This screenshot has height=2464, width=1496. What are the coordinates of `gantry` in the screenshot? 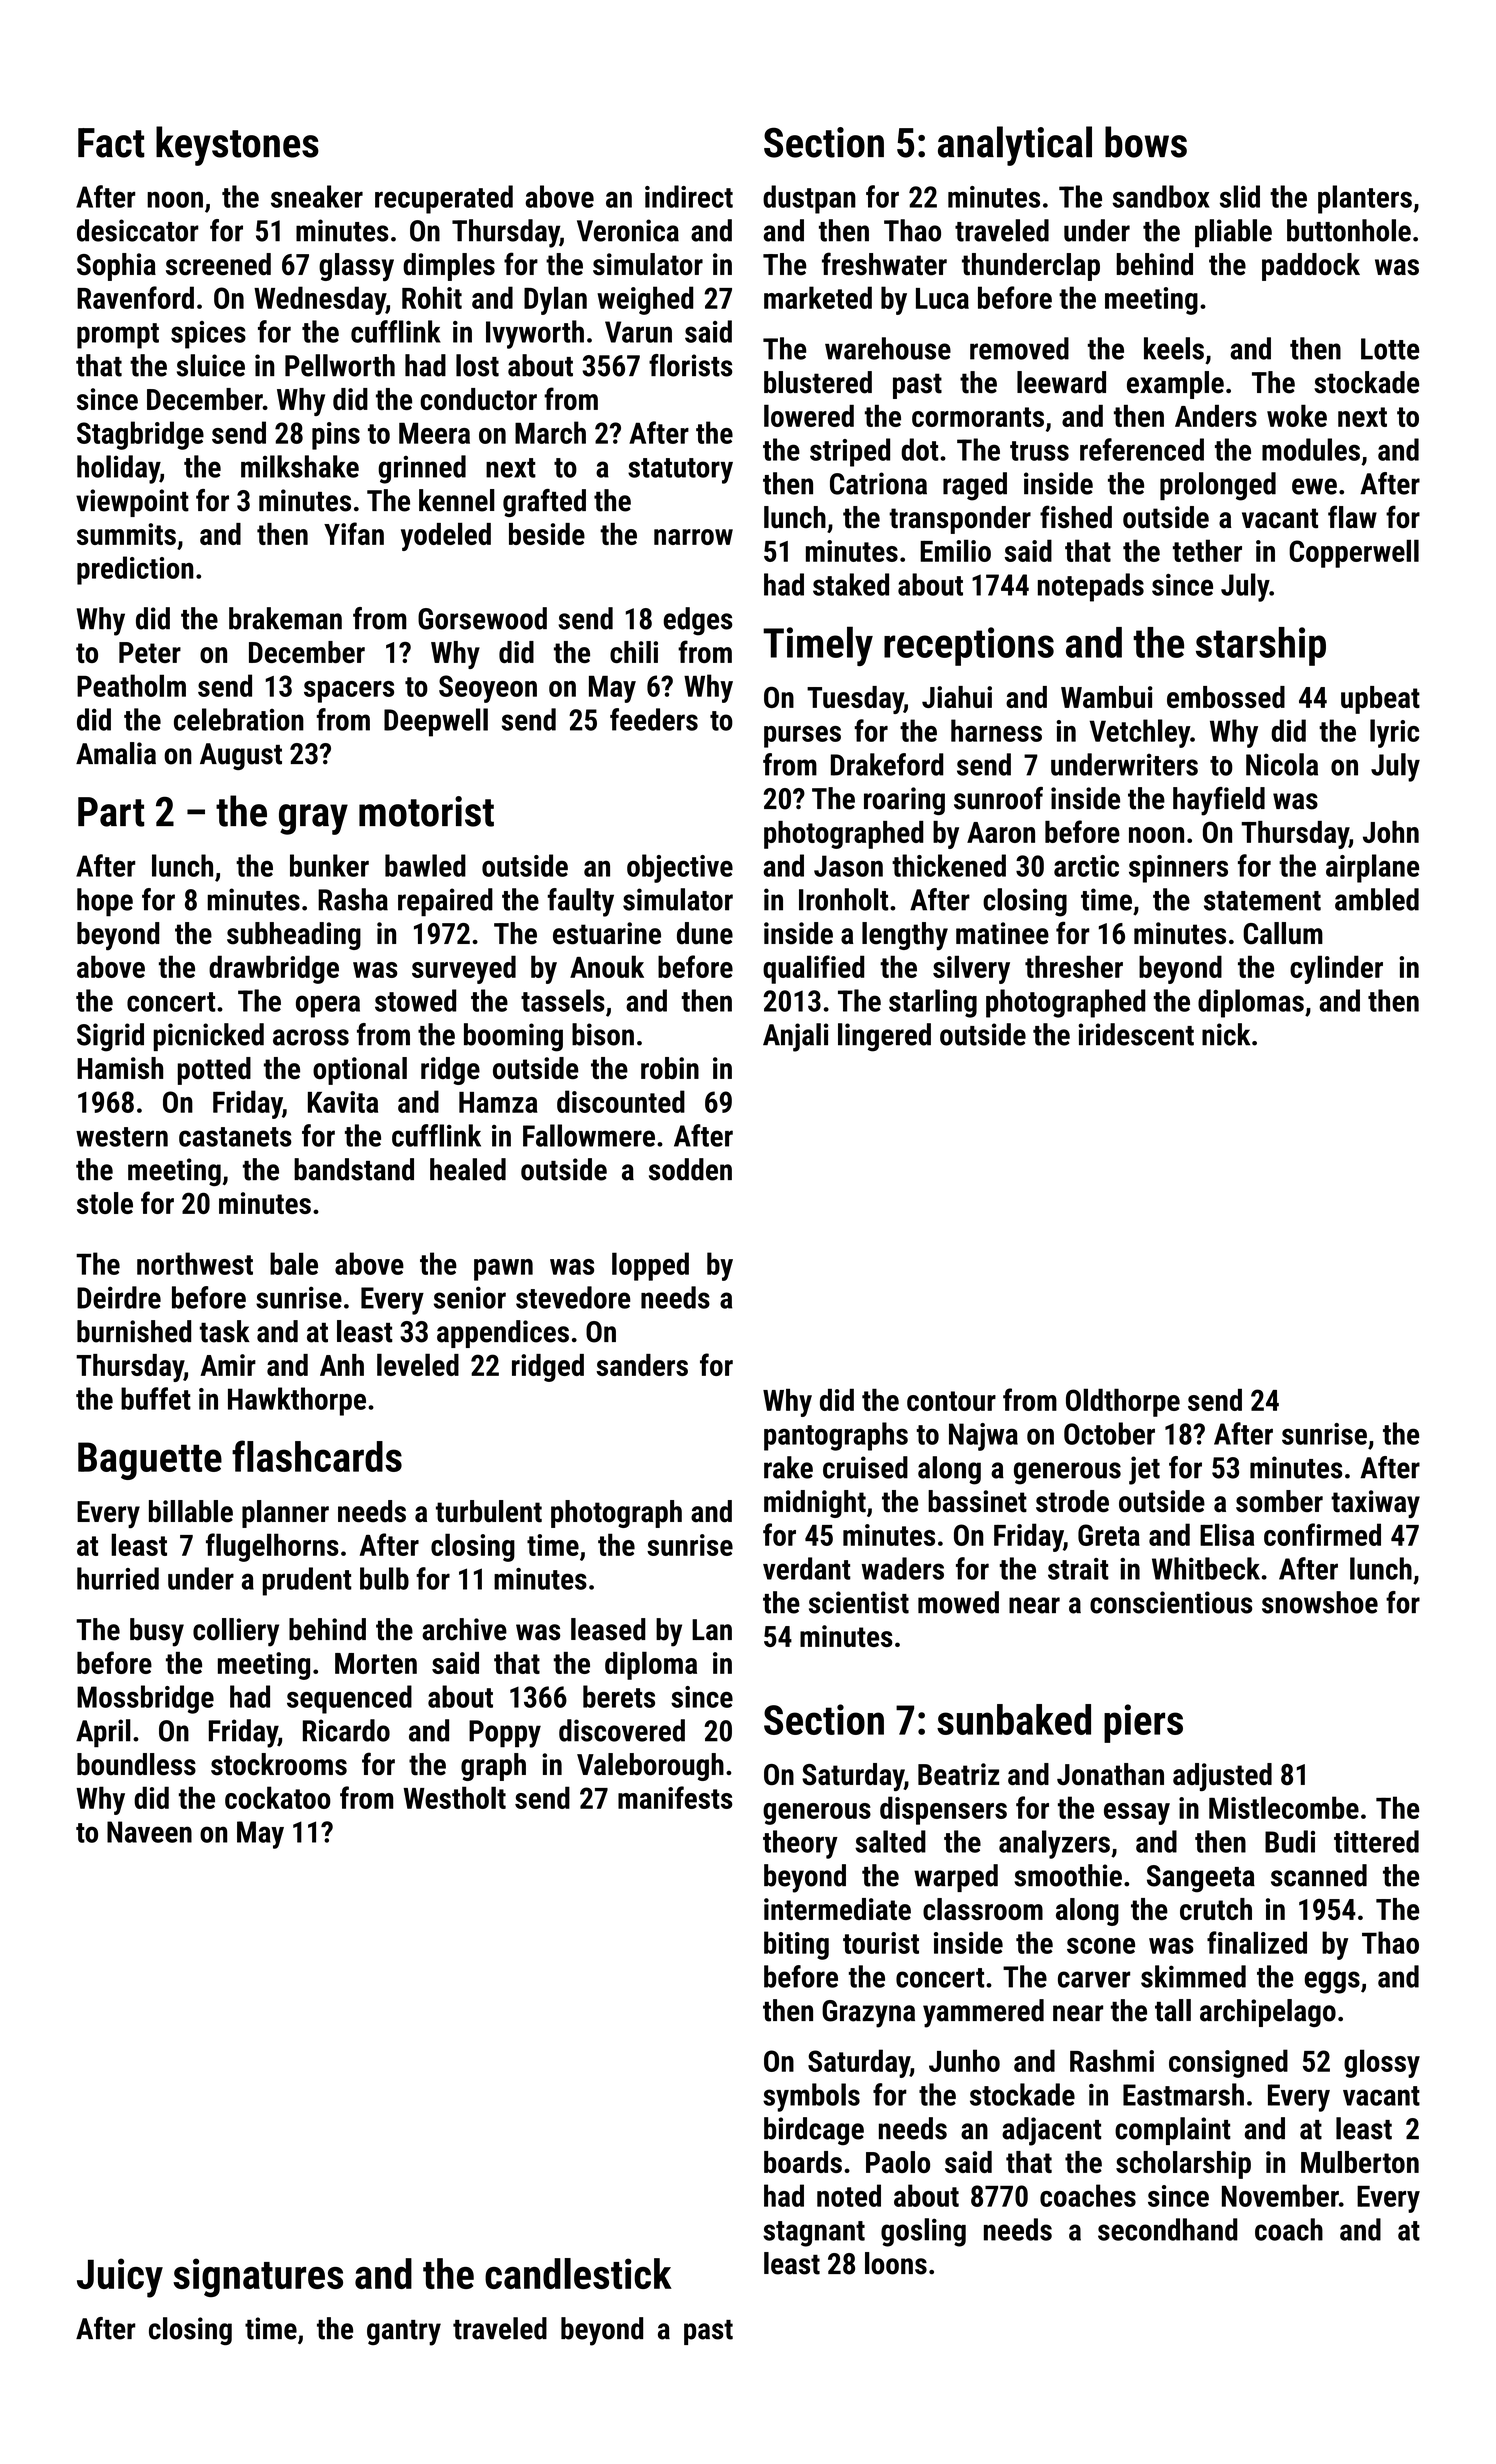 It's located at (404, 2333).
